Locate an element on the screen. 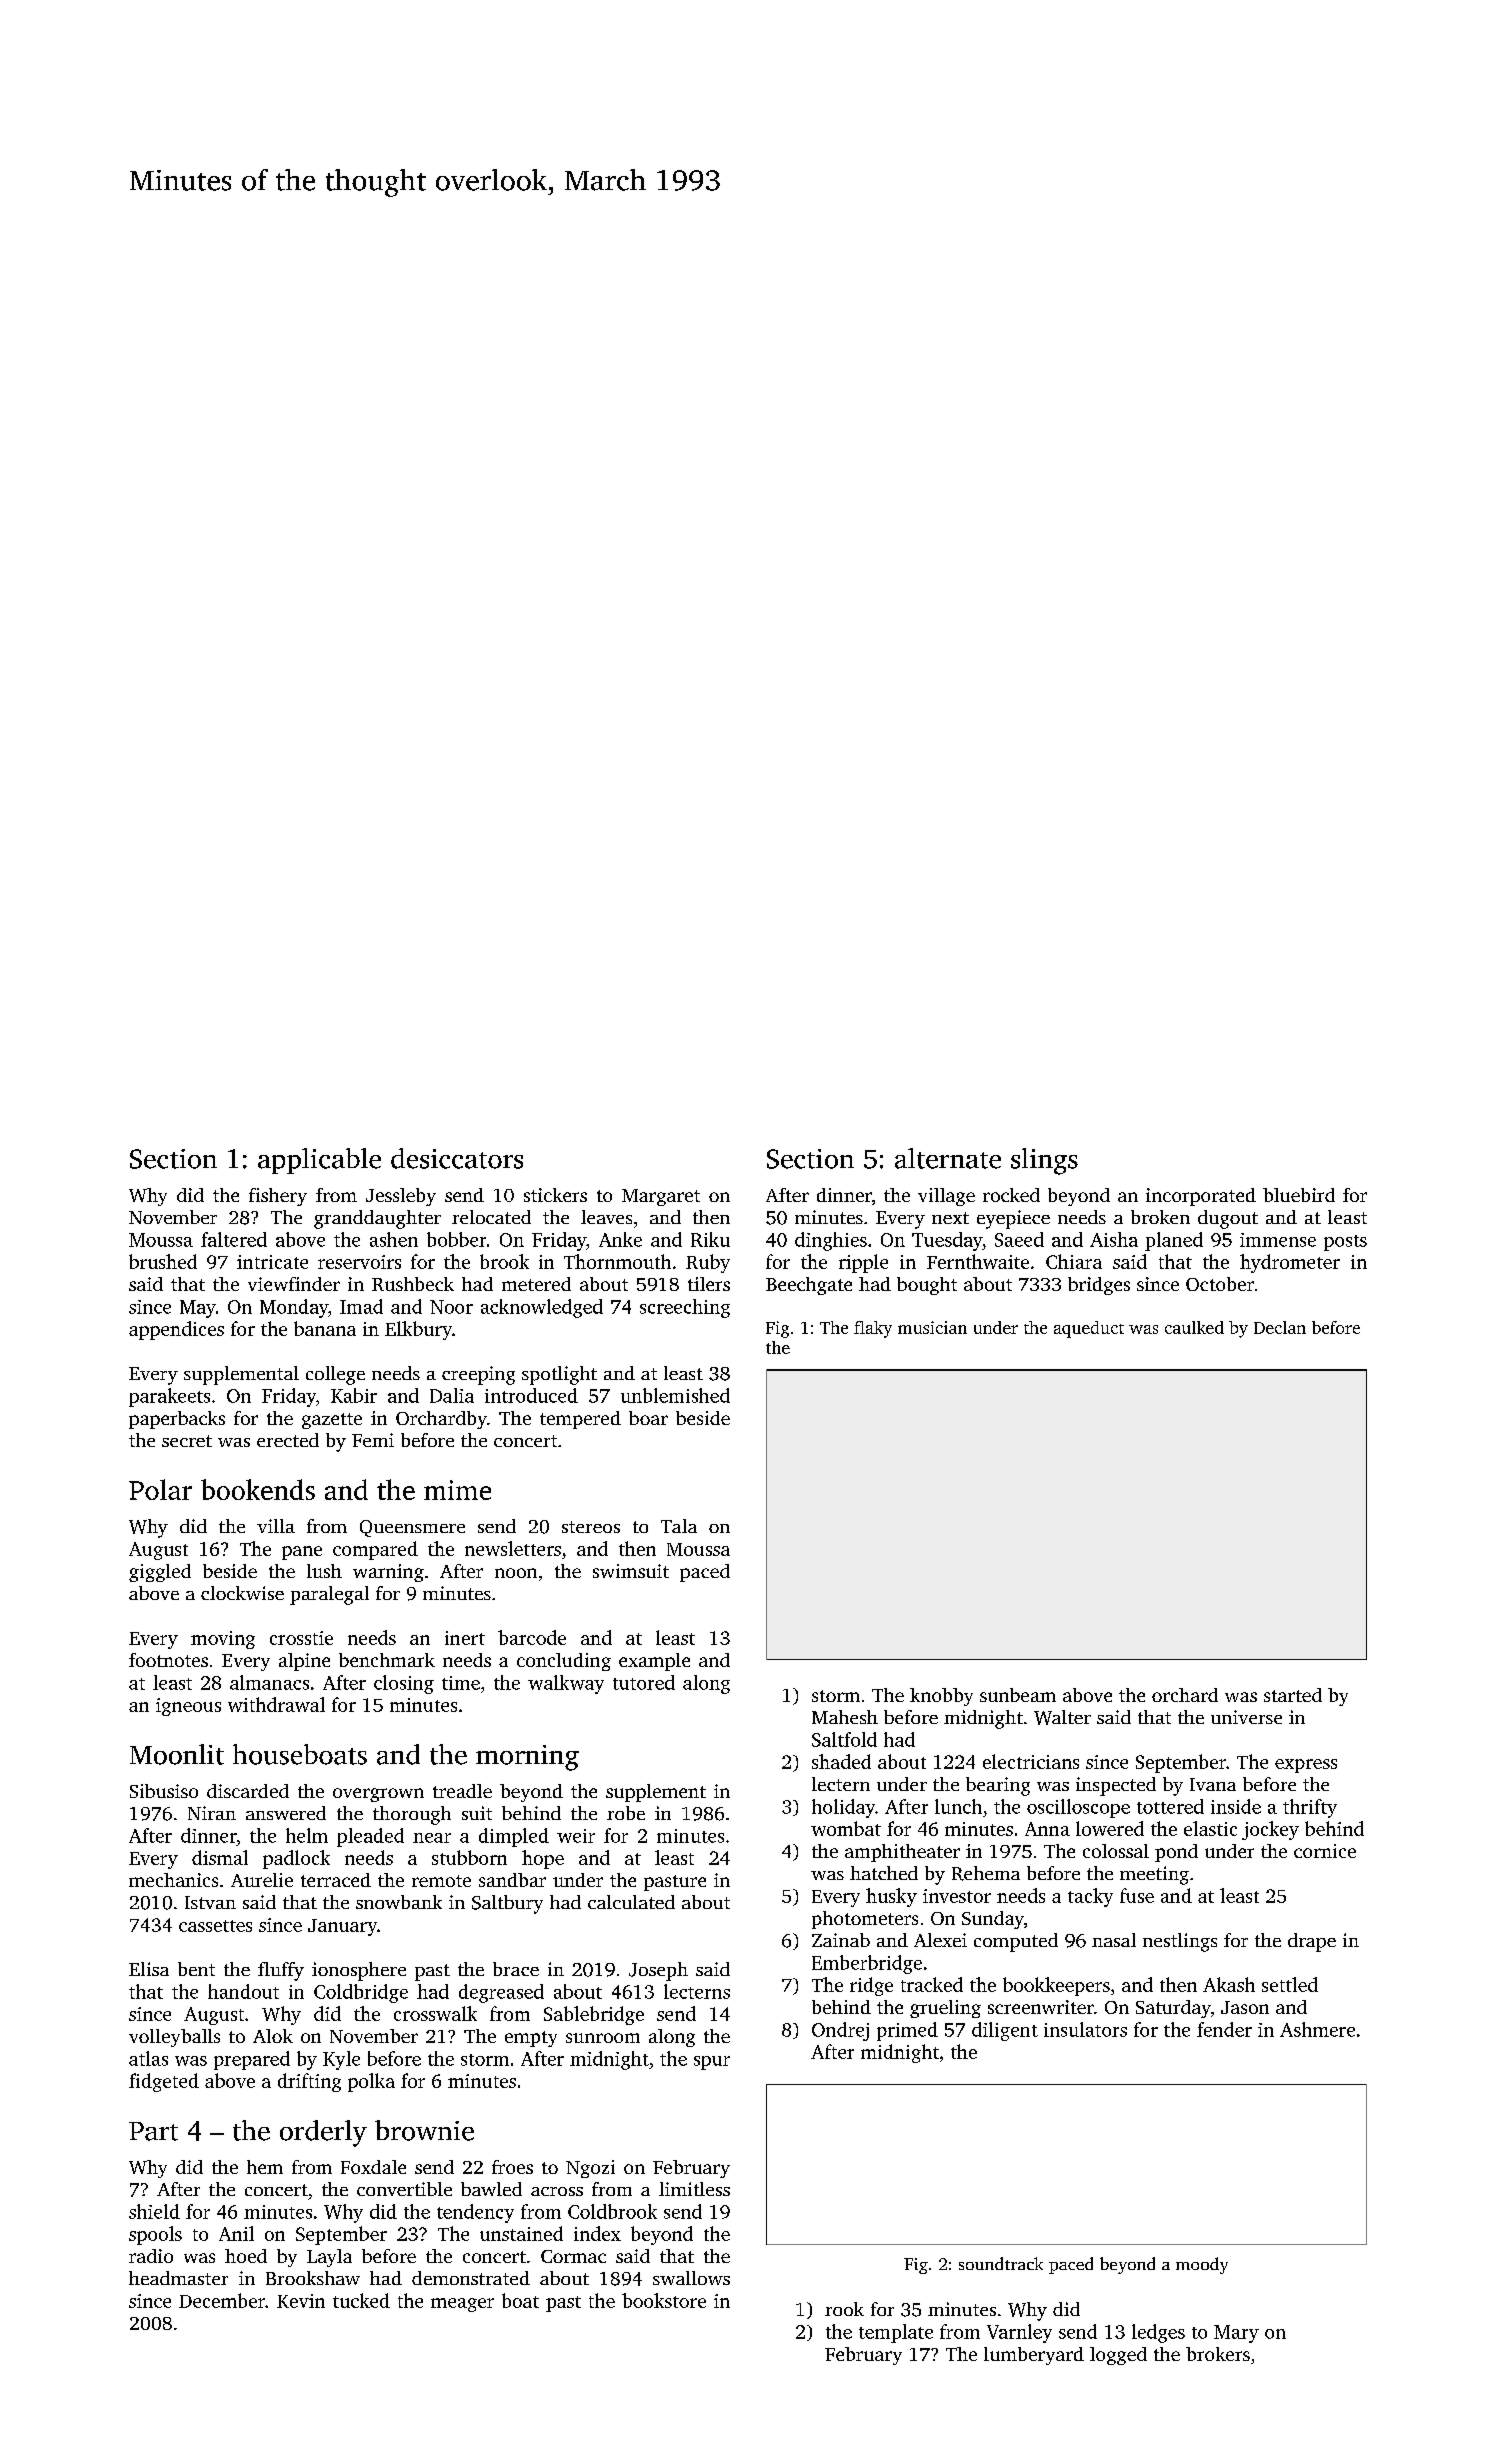 Image resolution: width=1496 pixels, height=2464 pixels. December is located at coordinates (222, 2300).
